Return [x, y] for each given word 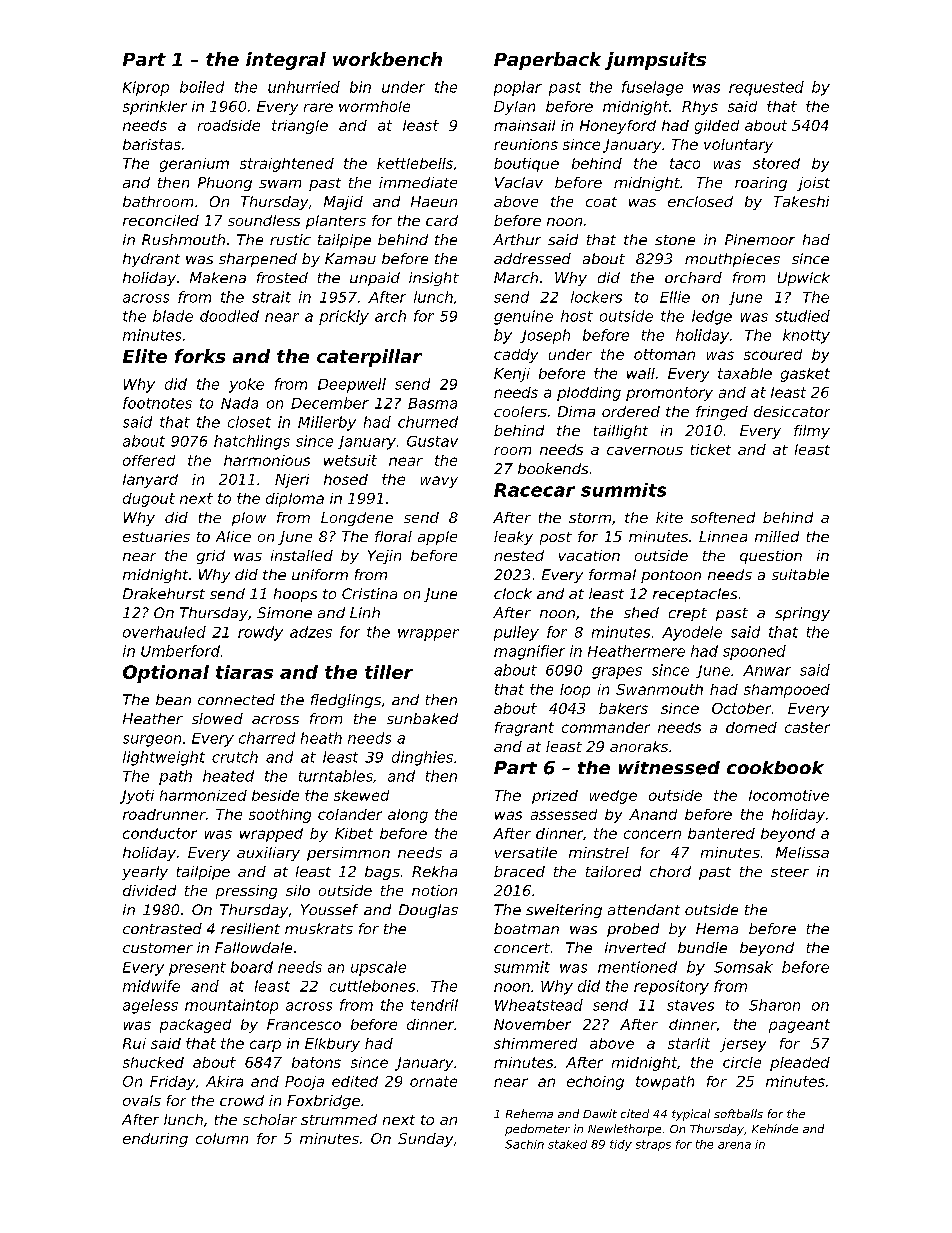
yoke [246, 385]
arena [734, 1145]
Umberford [180, 651]
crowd [242, 1100]
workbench [387, 59]
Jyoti [137, 797]
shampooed [787, 691]
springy [802, 614]
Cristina [369, 593]
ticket [711, 449]
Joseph [545, 336]
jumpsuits [655, 61]
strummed [339, 1119]
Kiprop [146, 88]
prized [555, 797]
